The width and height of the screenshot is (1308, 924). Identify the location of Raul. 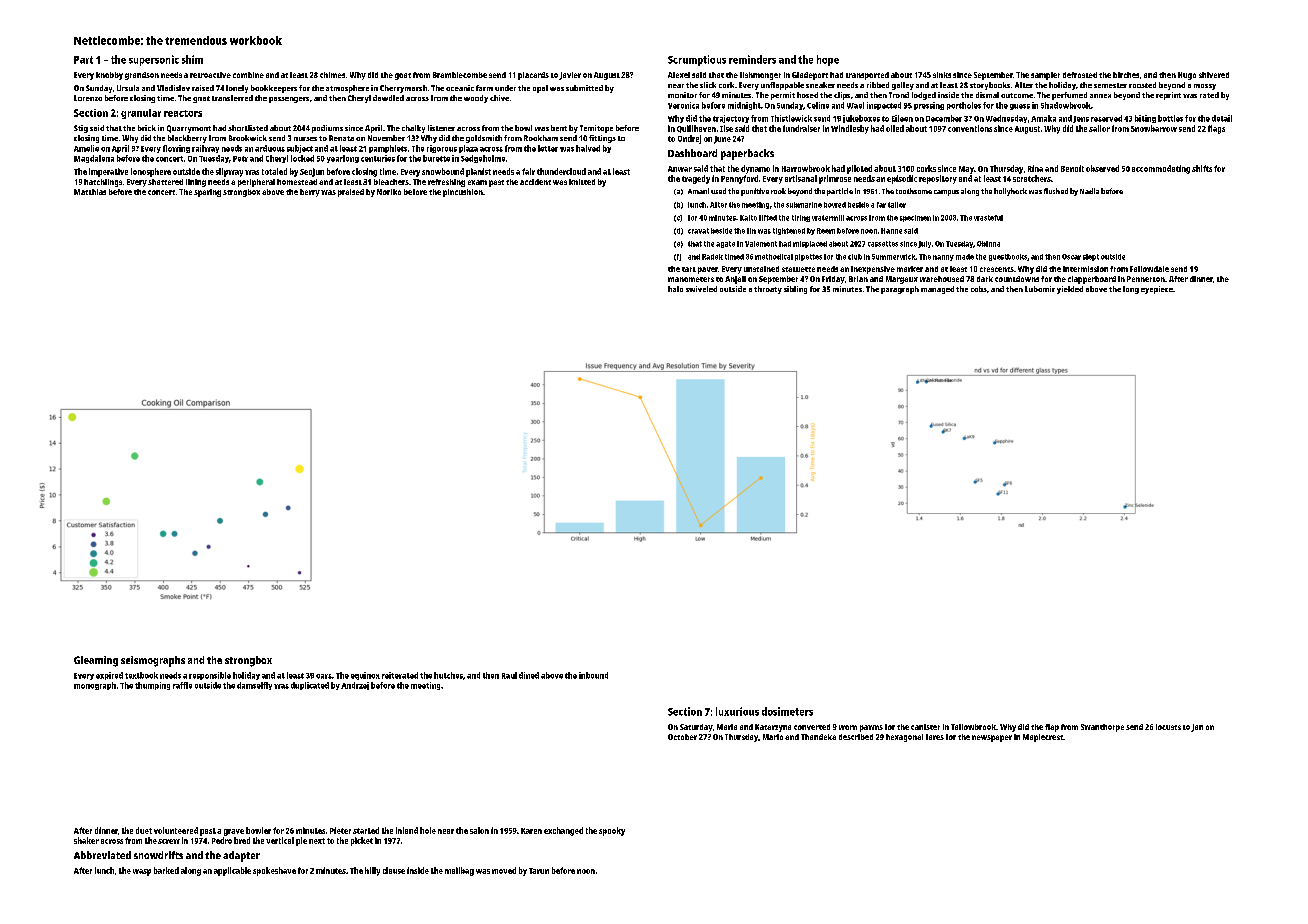
(509, 675).
